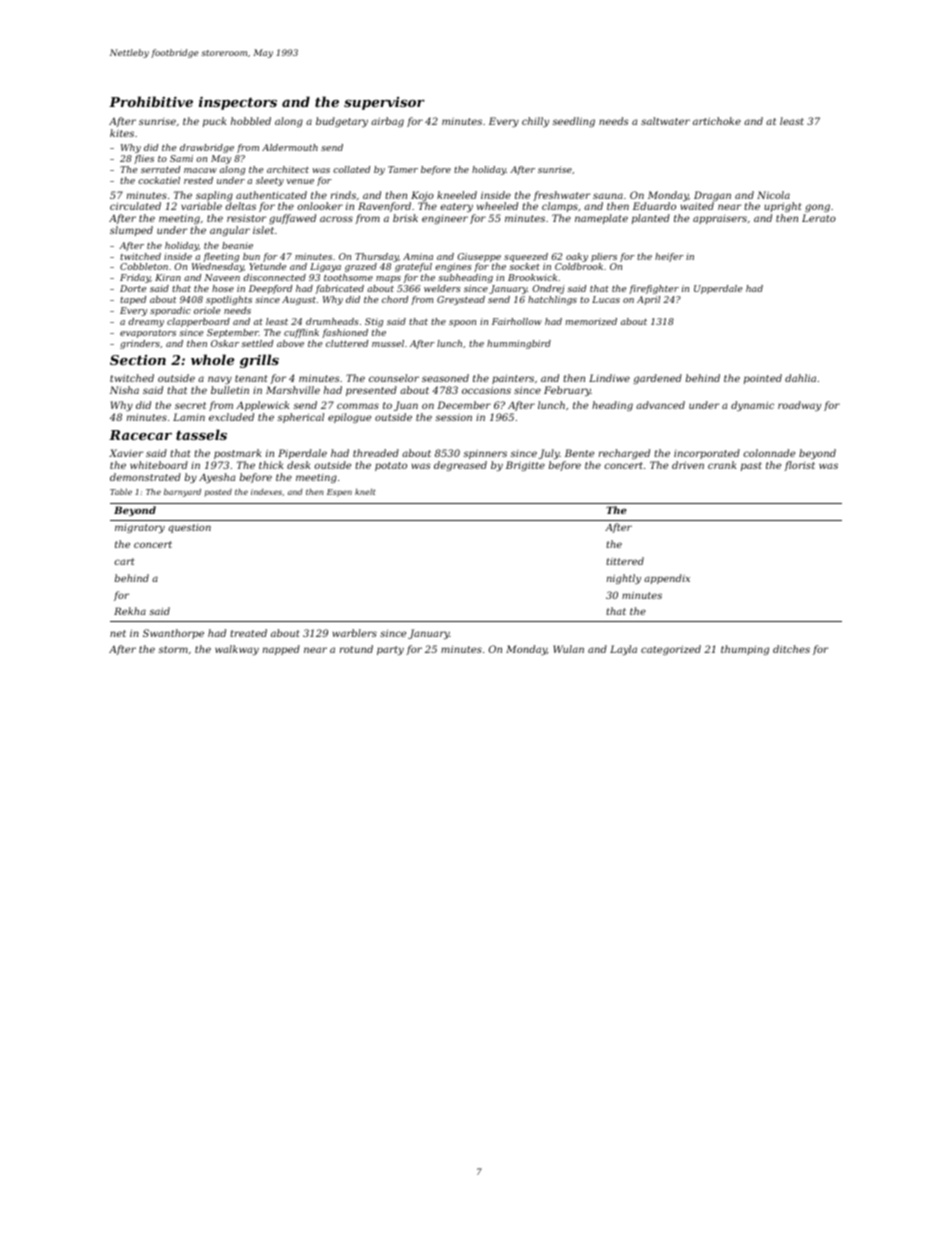 The height and width of the screenshot is (1233, 952). What do you see at coordinates (390, 650) in the screenshot?
I see `party` at bounding box center [390, 650].
